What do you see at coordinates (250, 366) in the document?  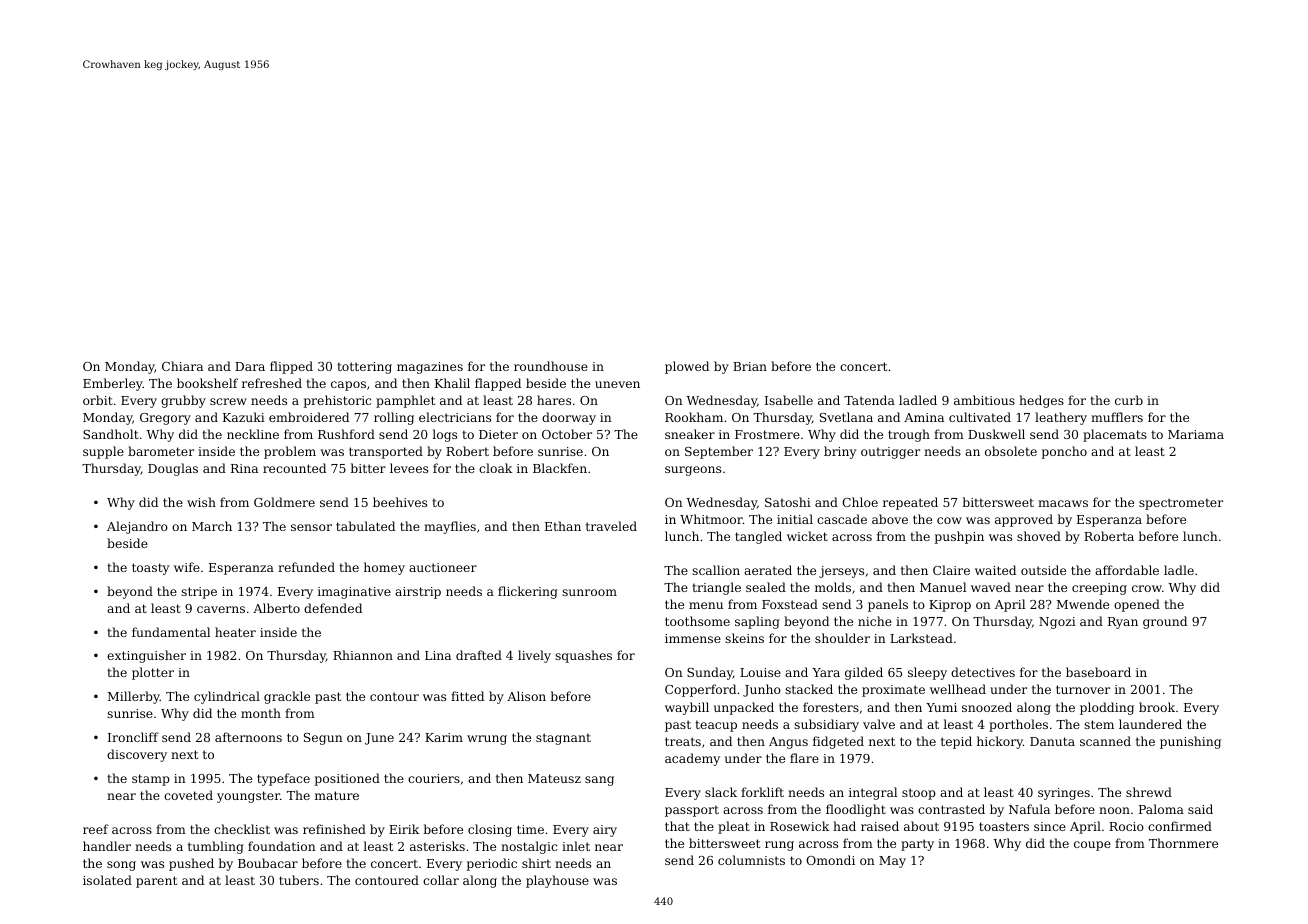 I see `Dara` at bounding box center [250, 366].
